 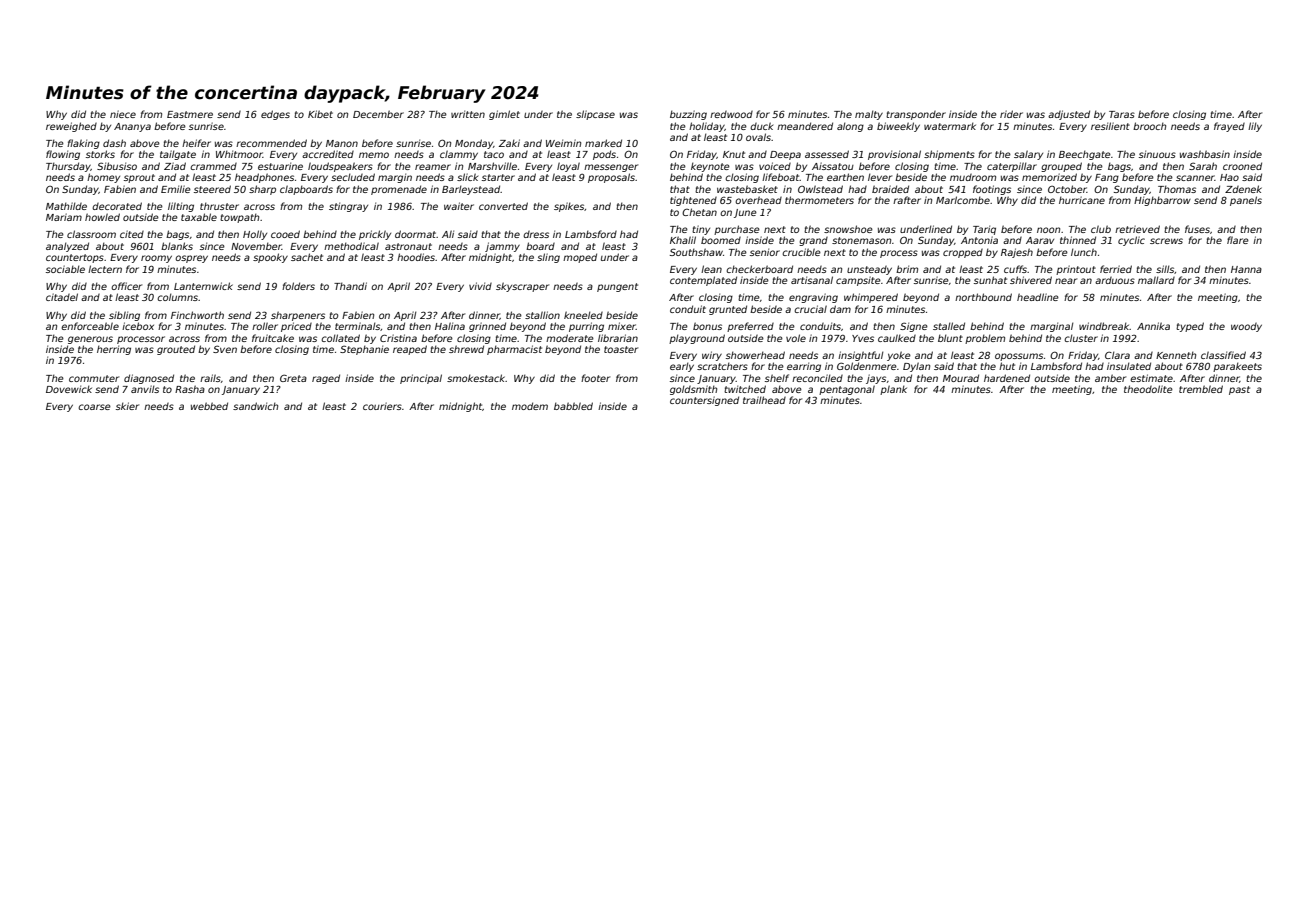 I want to click on thermometers, so click(x=819, y=200).
